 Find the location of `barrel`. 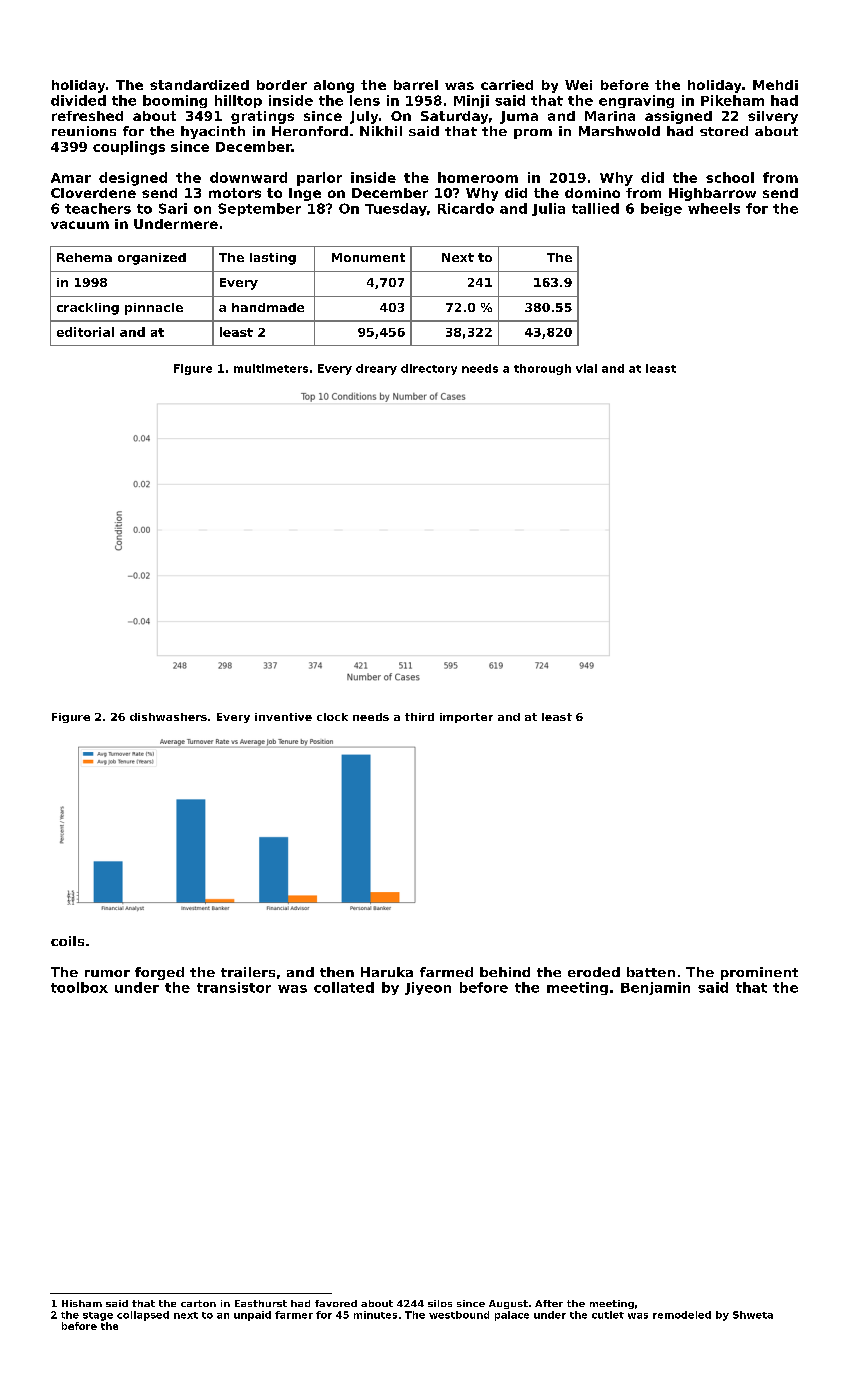

barrel is located at coordinates (416, 85).
